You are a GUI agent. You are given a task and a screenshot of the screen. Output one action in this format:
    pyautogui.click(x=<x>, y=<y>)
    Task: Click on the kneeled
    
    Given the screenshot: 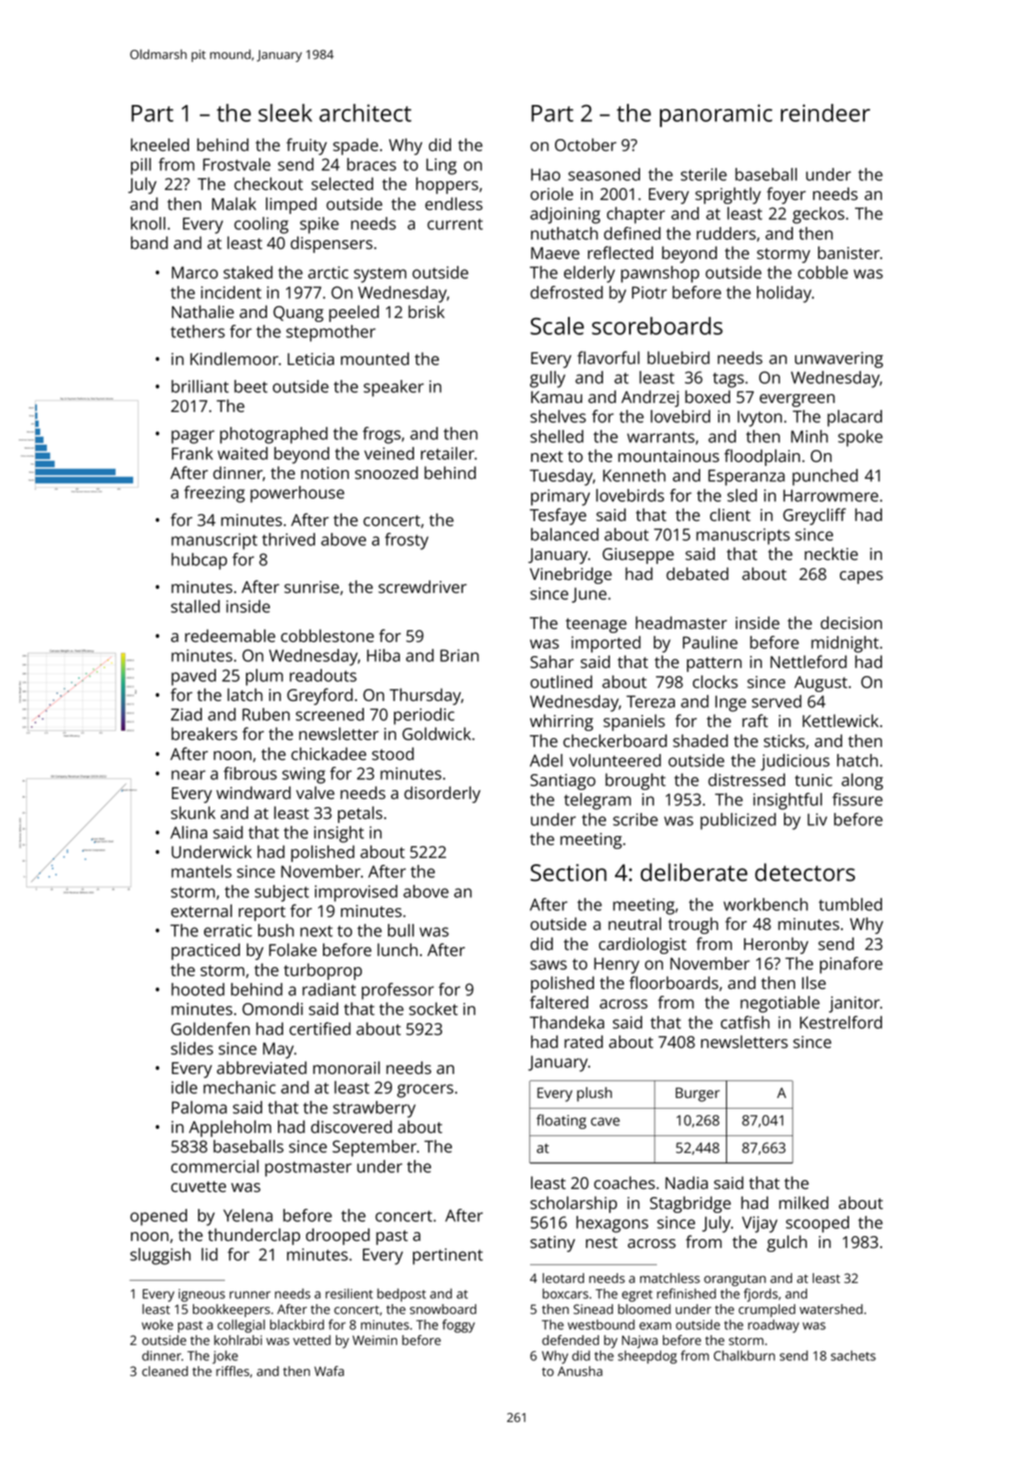 What is the action you would take?
    pyautogui.click(x=160, y=144)
